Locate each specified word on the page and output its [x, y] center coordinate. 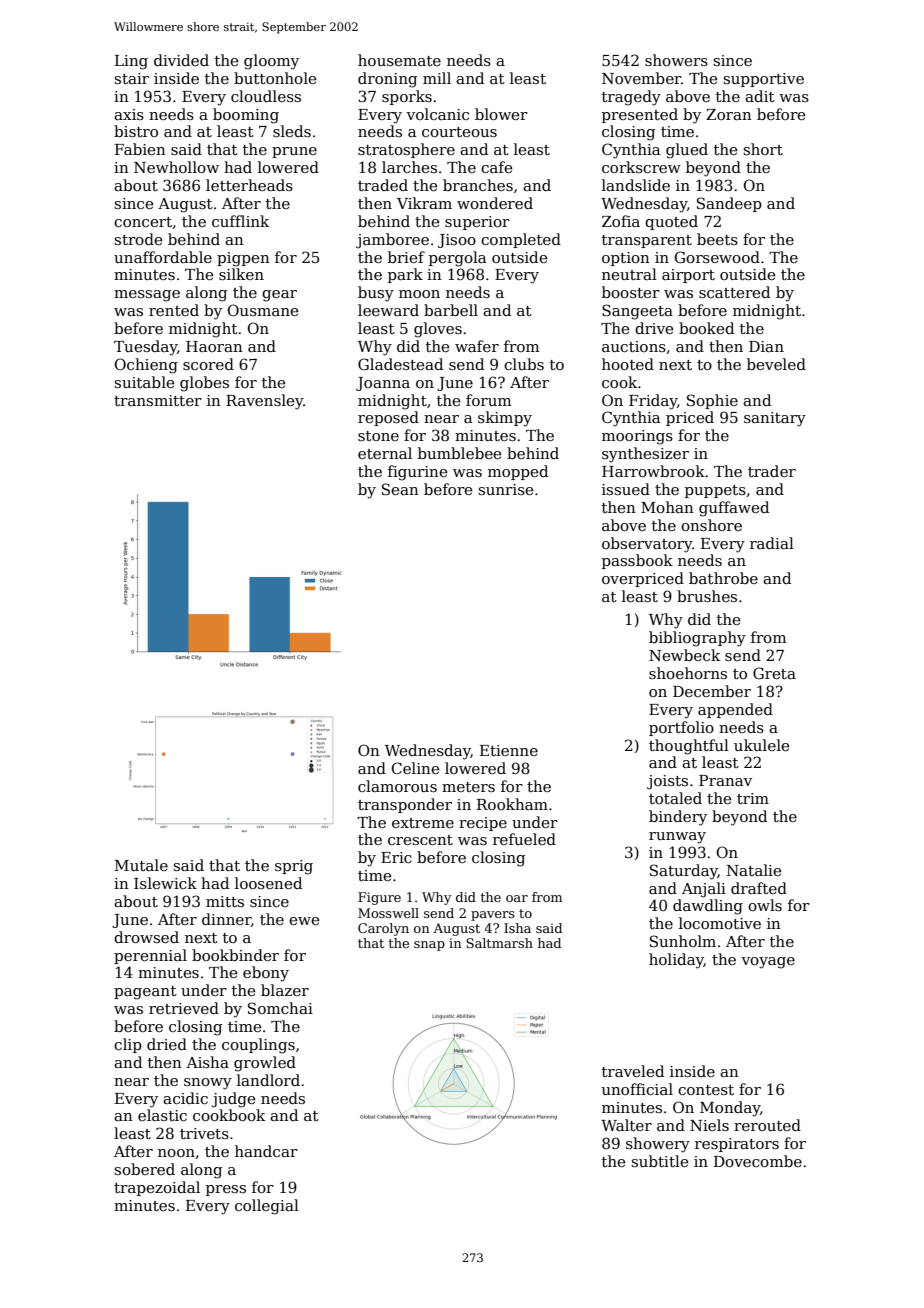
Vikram [424, 203]
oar [517, 898]
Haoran [214, 346]
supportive [763, 80]
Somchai [280, 1008]
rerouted [767, 1125]
